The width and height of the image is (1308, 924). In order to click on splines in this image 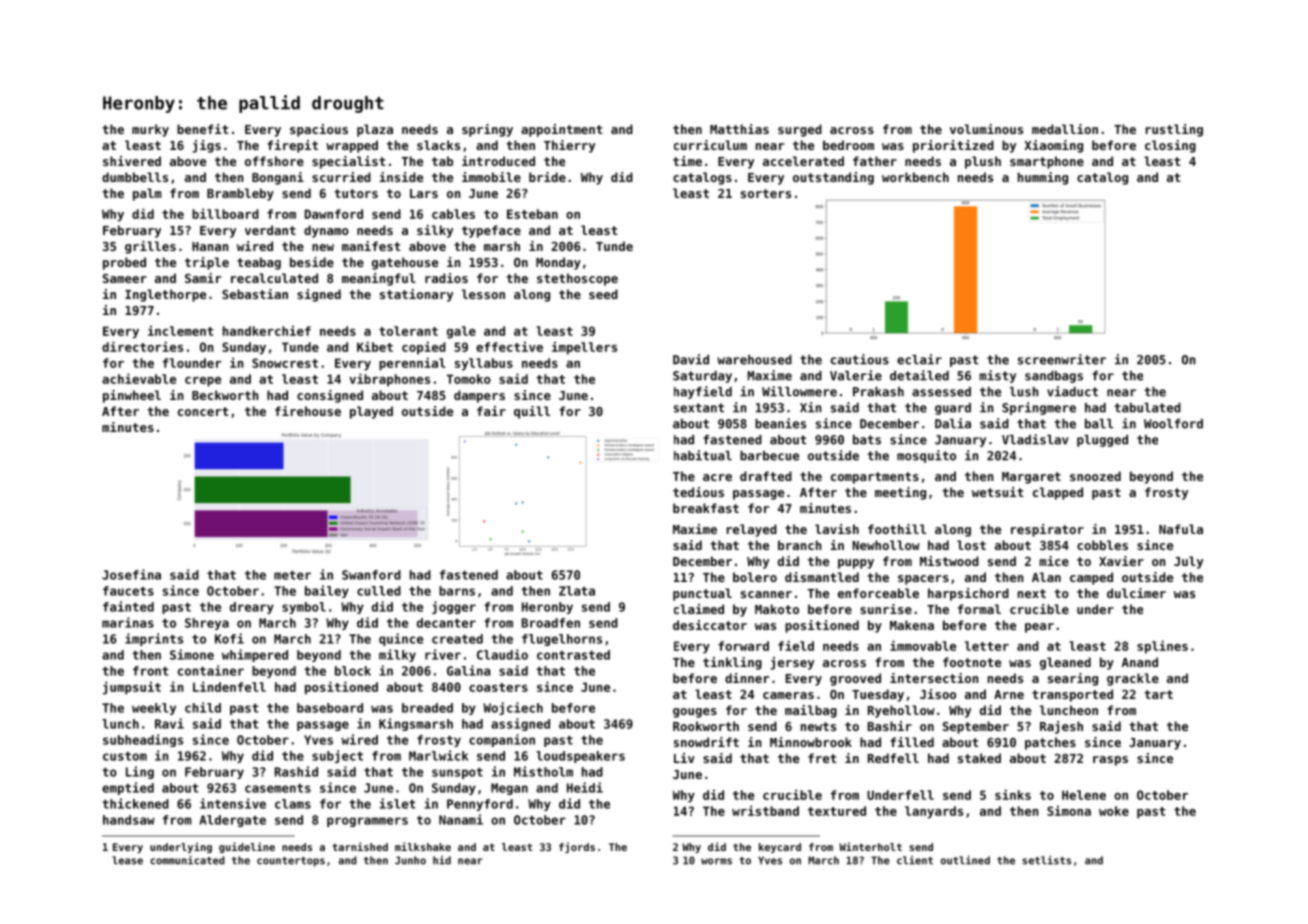, I will do `click(1162, 647)`.
